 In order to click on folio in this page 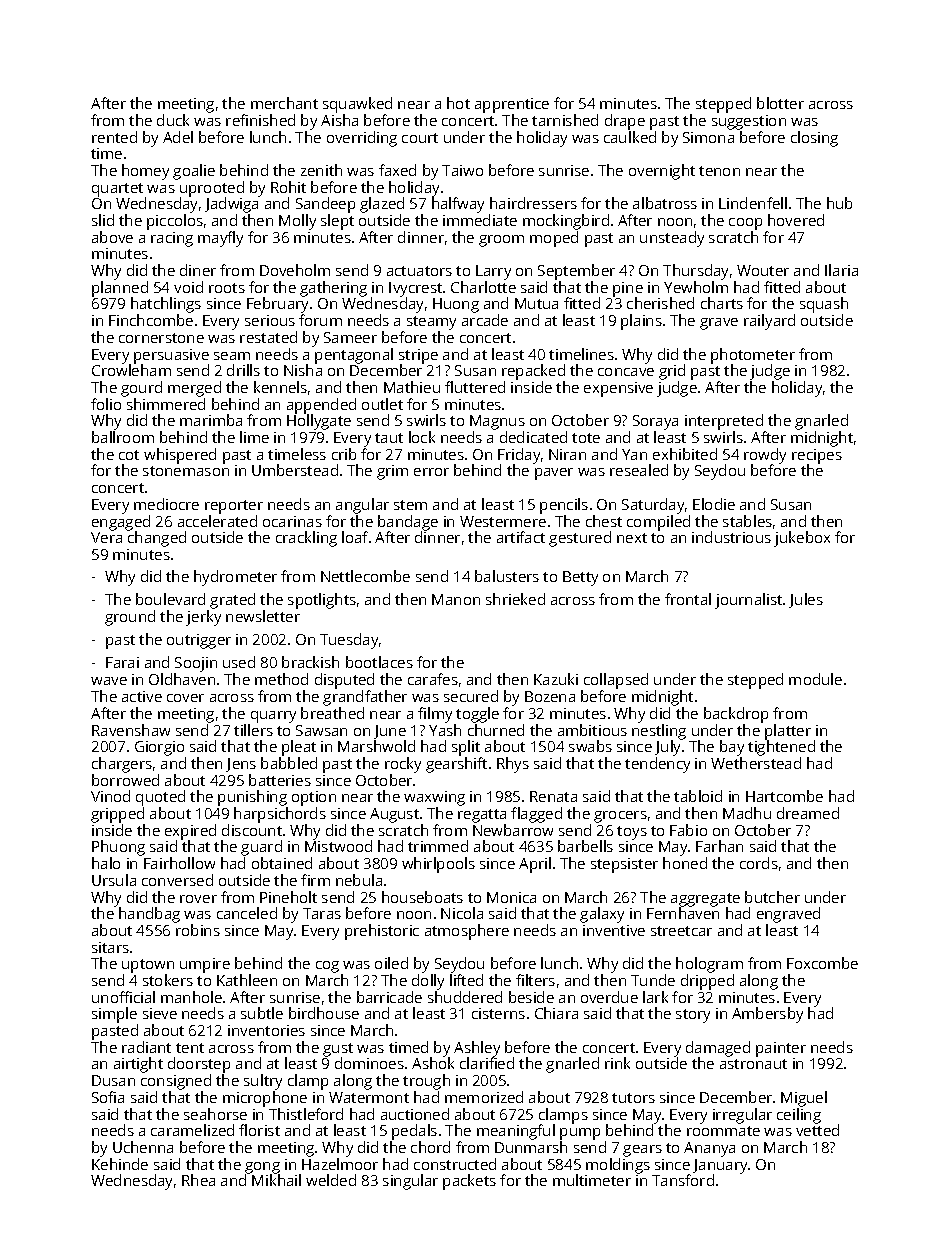, I will do `click(106, 404)`.
